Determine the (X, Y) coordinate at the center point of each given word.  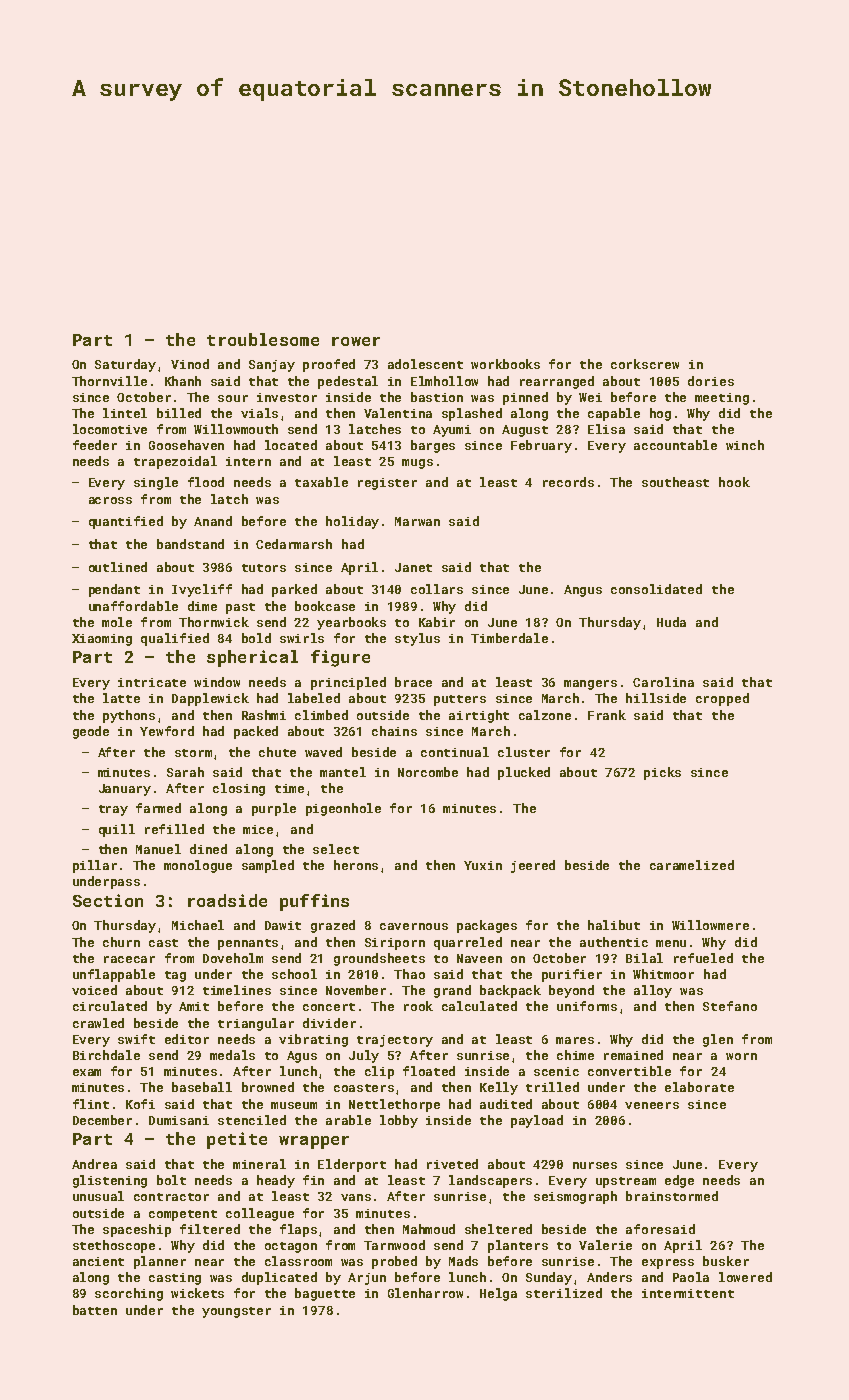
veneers (652, 1105)
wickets (197, 1293)
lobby (399, 1121)
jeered (533, 866)
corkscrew (645, 364)
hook (734, 482)
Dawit (283, 925)
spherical (252, 658)
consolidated (656, 589)
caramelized (692, 865)
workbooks (505, 364)
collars (437, 589)
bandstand (190, 544)
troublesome (263, 339)
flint (91, 1104)
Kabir (437, 622)
